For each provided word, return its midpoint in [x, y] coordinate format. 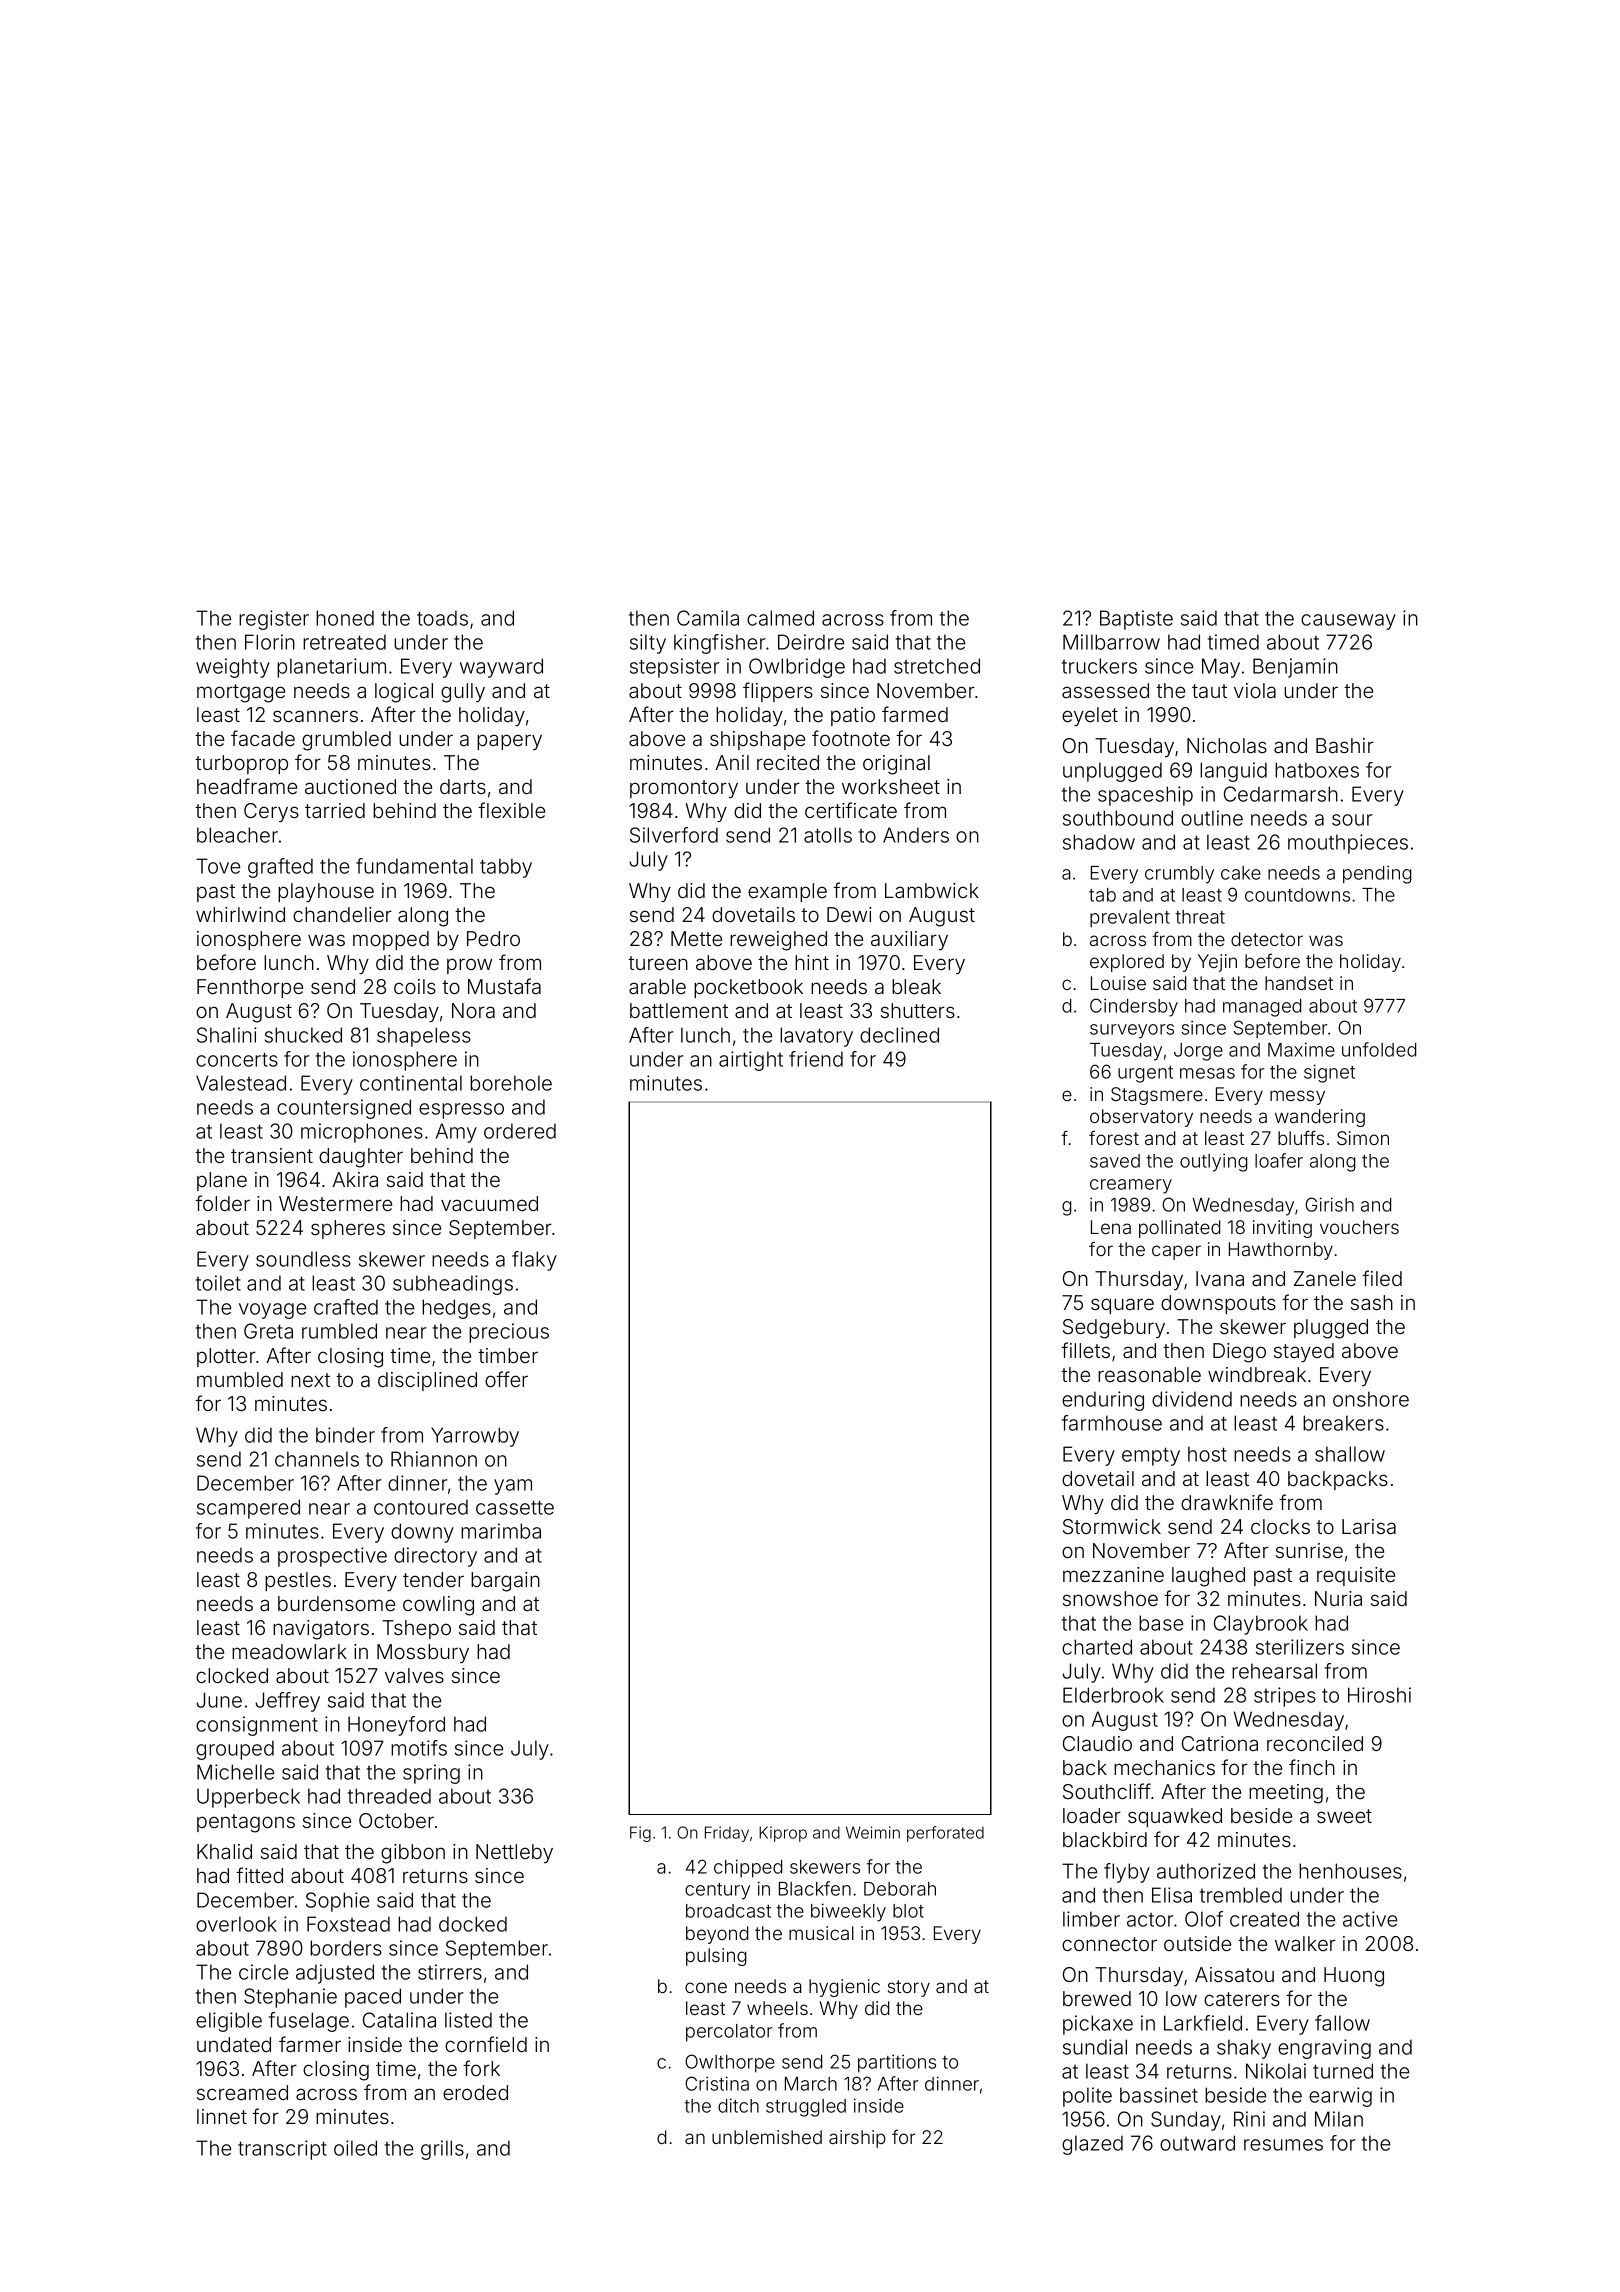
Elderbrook [1113, 1695]
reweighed [778, 941]
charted [1097, 1647]
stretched [937, 666]
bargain [505, 1582]
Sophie [337, 1902]
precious [509, 1333]
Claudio [1097, 1743]
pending [1377, 874]
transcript [282, 2150]
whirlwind [240, 914]
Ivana [1220, 1278]
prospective [332, 1557]
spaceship [1145, 796]
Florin [270, 642]
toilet [218, 1283]
